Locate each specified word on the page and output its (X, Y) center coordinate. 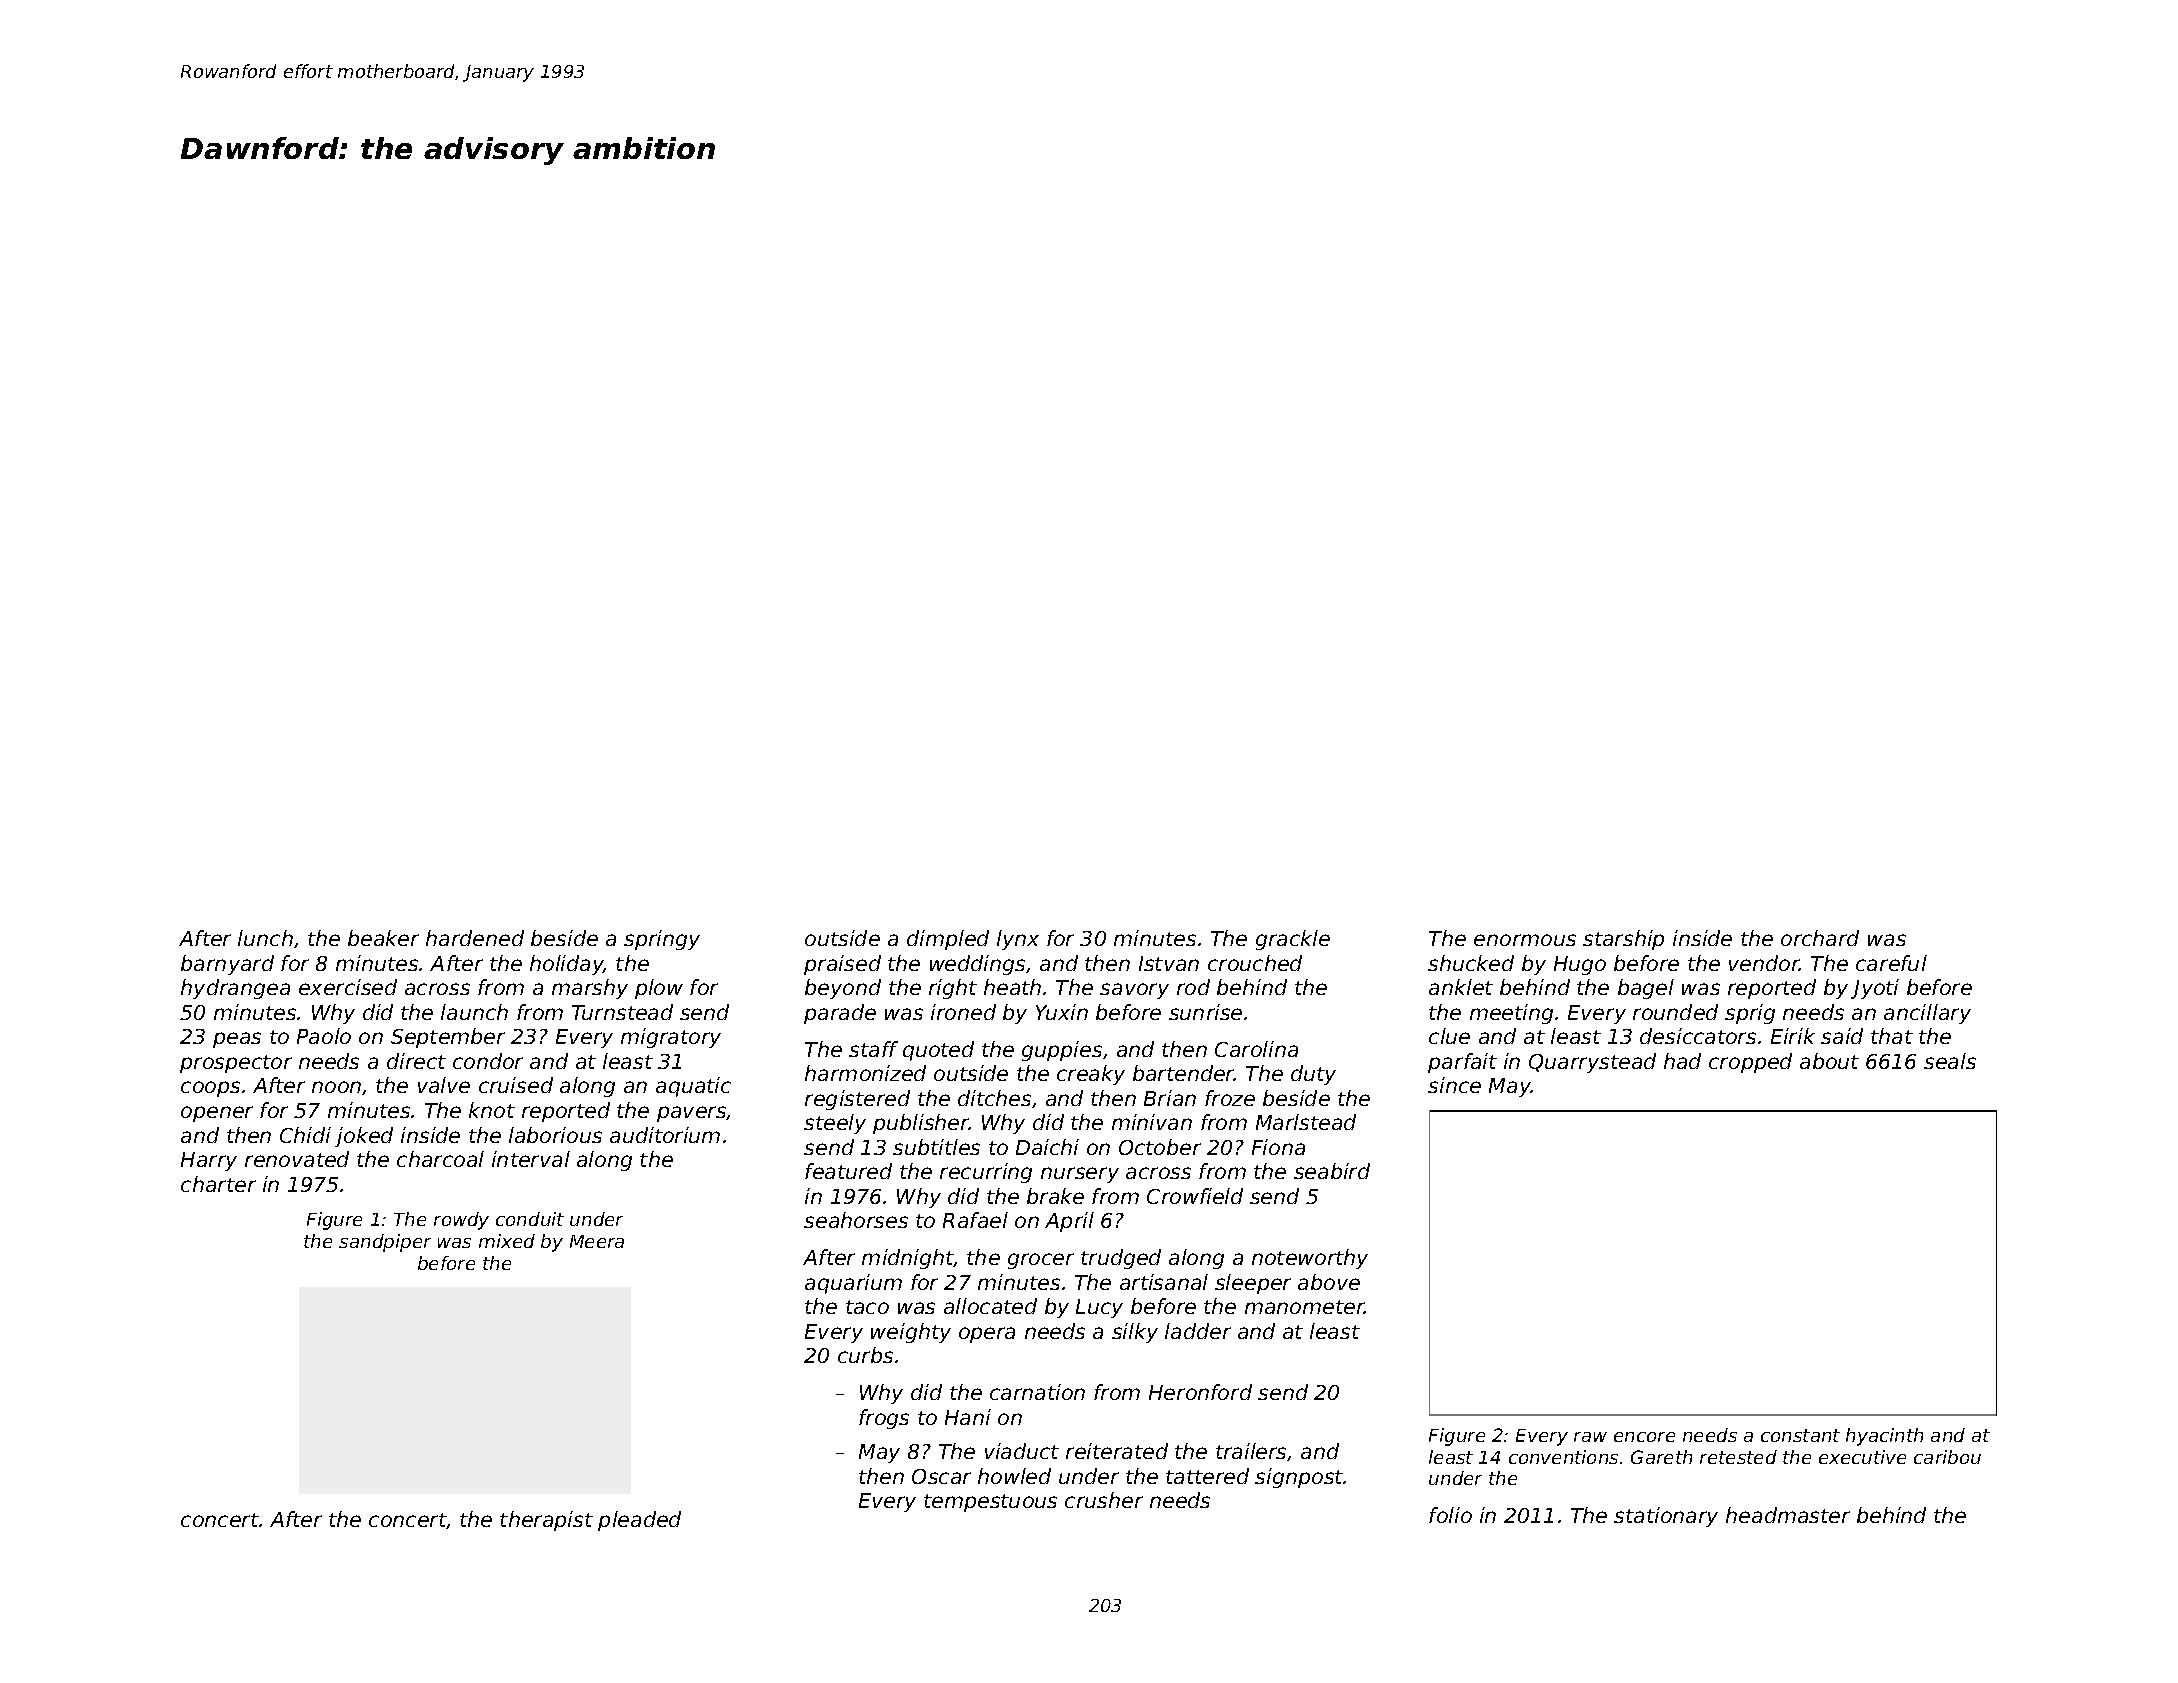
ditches (994, 1098)
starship (1623, 940)
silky (1135, 1333)
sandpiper (385, 1243)
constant (1800, 1435)
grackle (1293, 940)
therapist (546, 1521)
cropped (1750, 1063)
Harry (209, 1161)
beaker (383, 938)
